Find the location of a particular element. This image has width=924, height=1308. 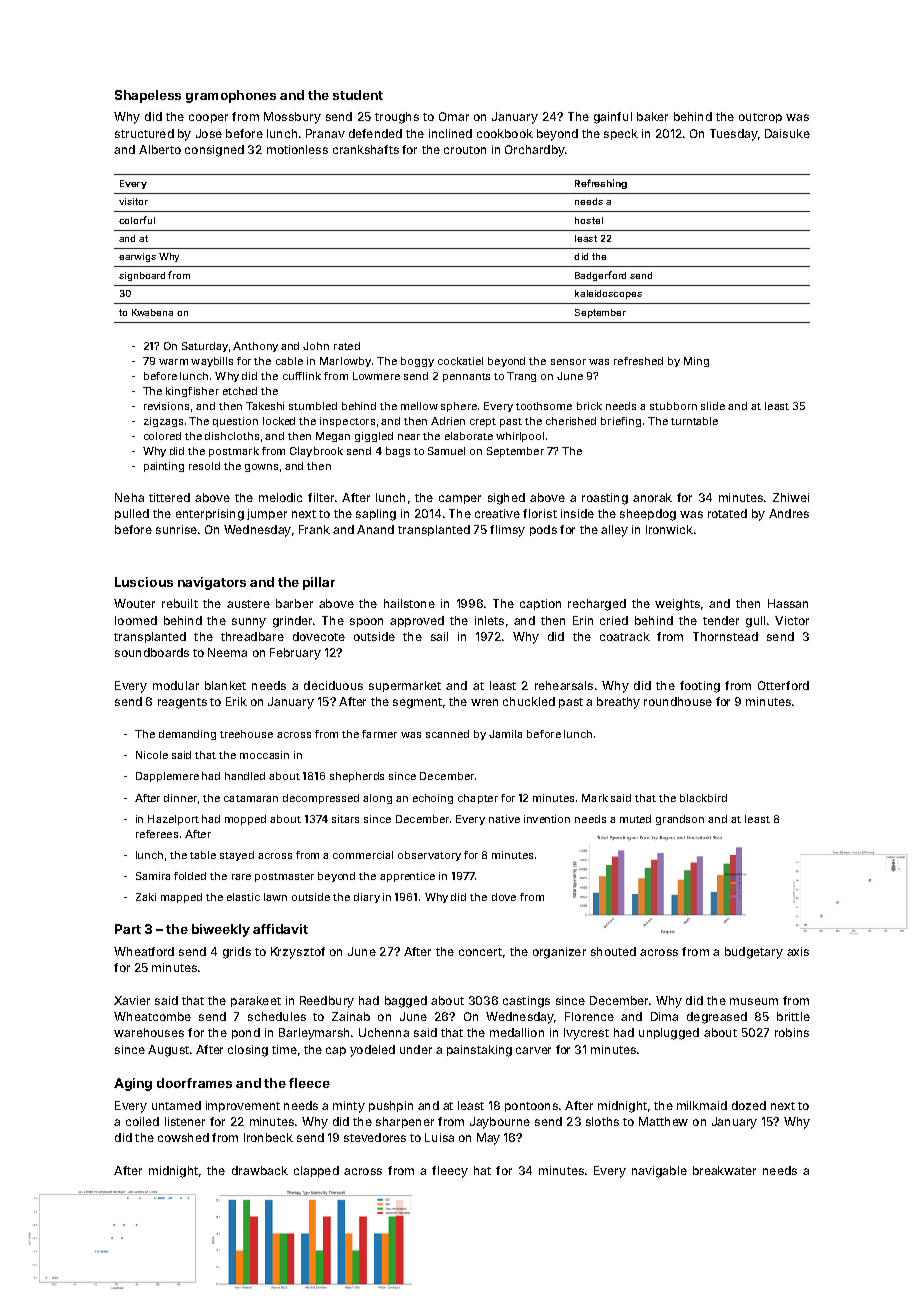

gramophones is located at coordinates (231, 96).
